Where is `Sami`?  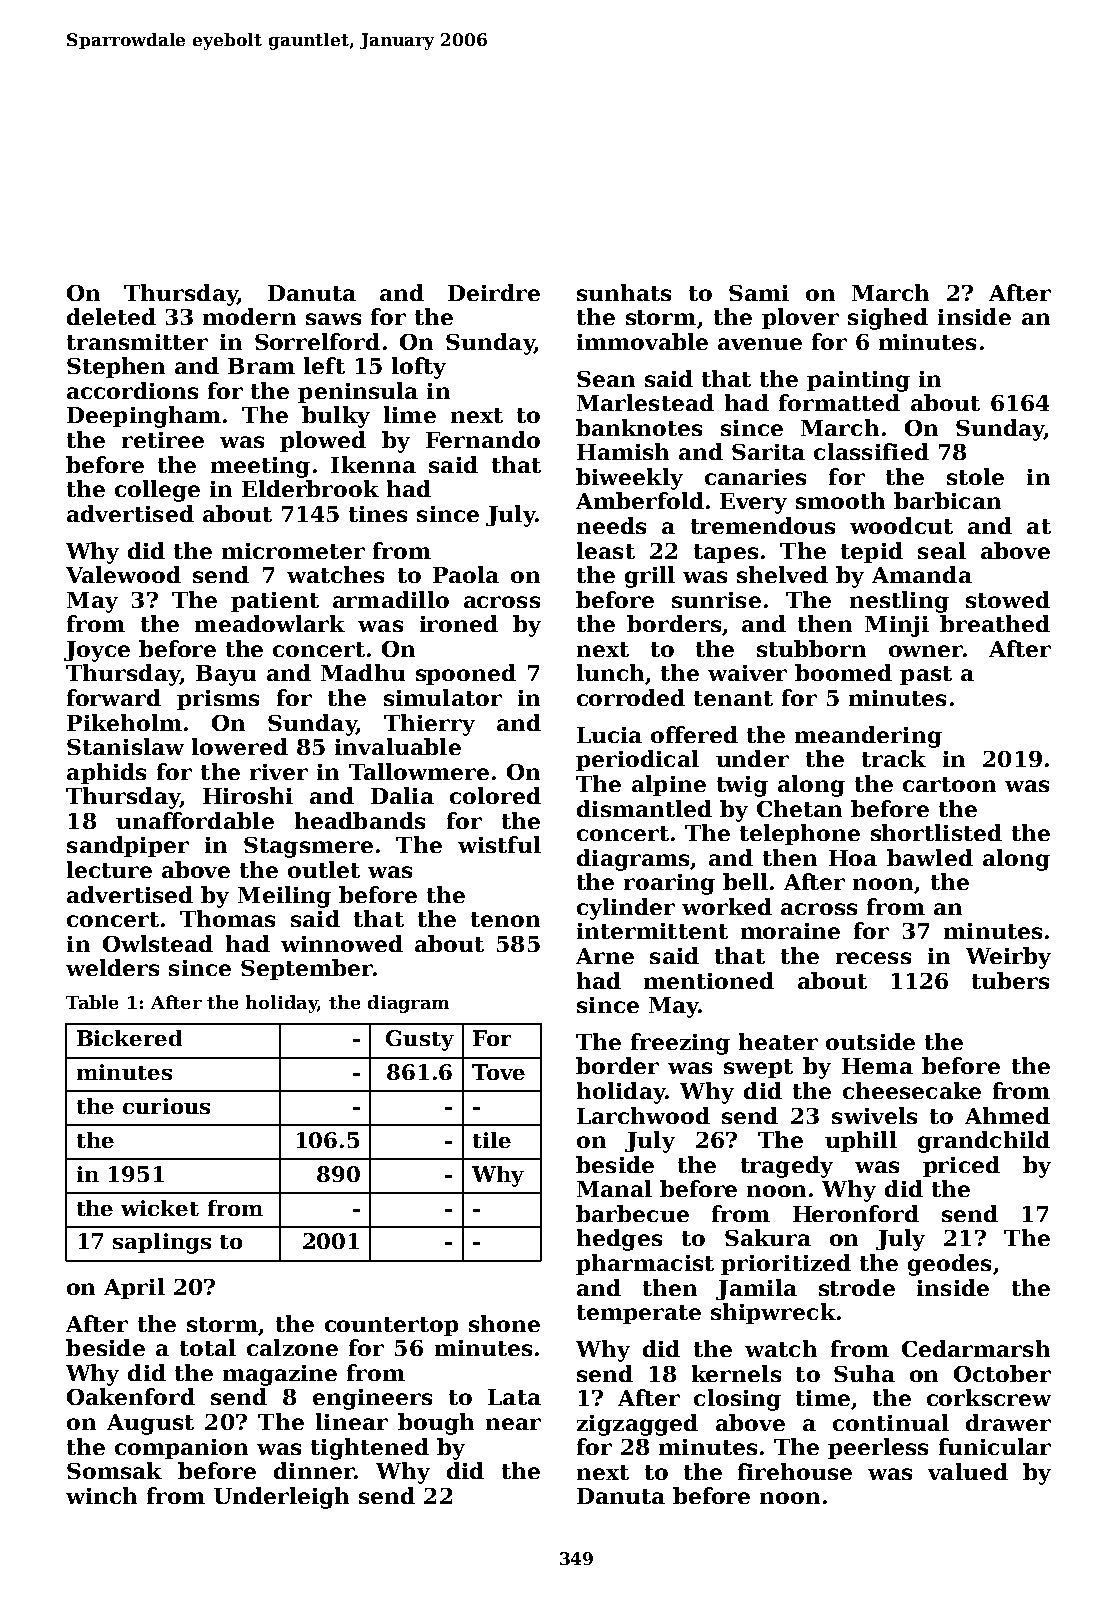 Sami is located at coordinates (759, 293).
